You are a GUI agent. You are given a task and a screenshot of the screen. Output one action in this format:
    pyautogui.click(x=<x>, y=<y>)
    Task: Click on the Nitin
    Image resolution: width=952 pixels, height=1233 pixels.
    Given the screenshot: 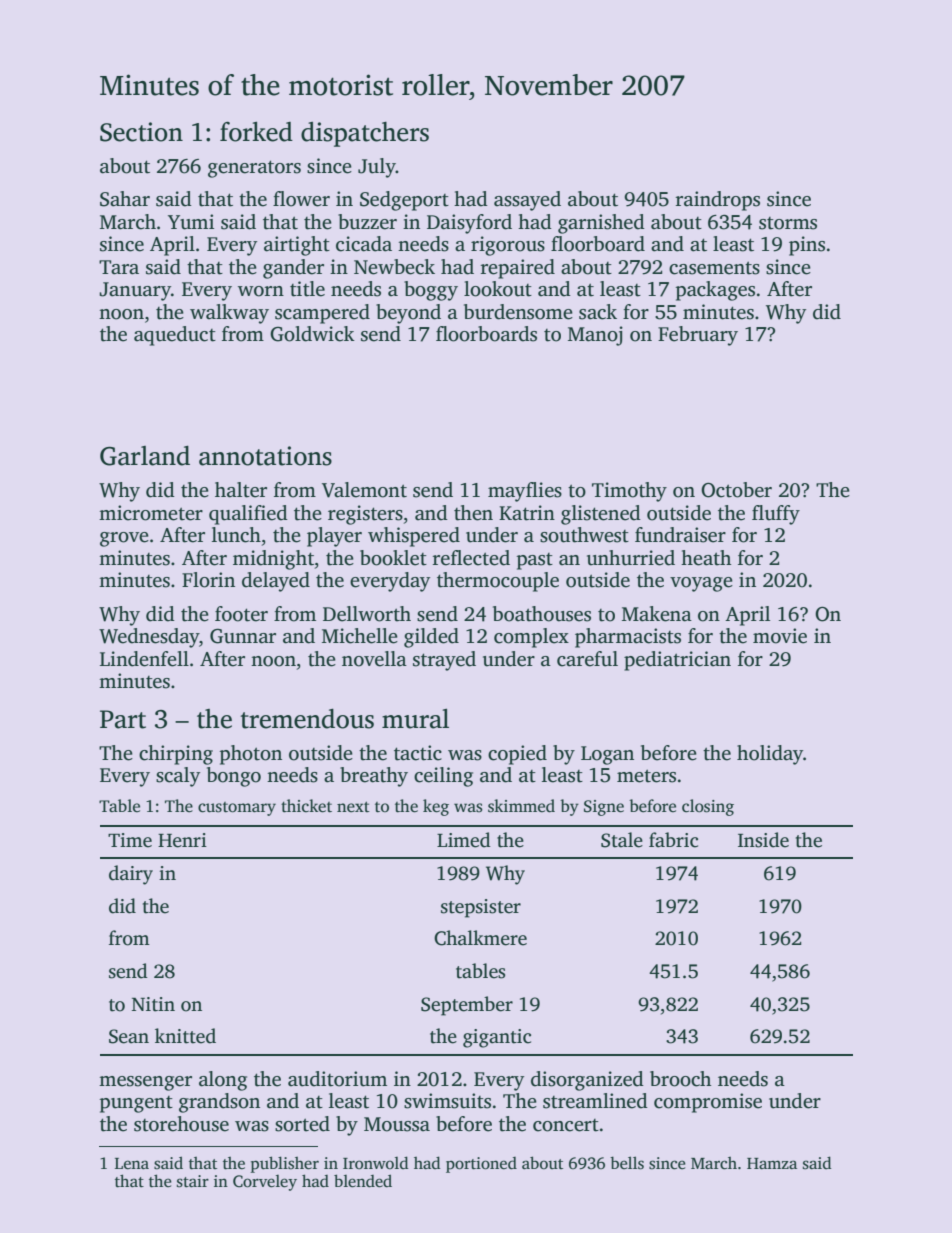 What is the action you would take?
    pyautogui.click(x=153, y=1004)
